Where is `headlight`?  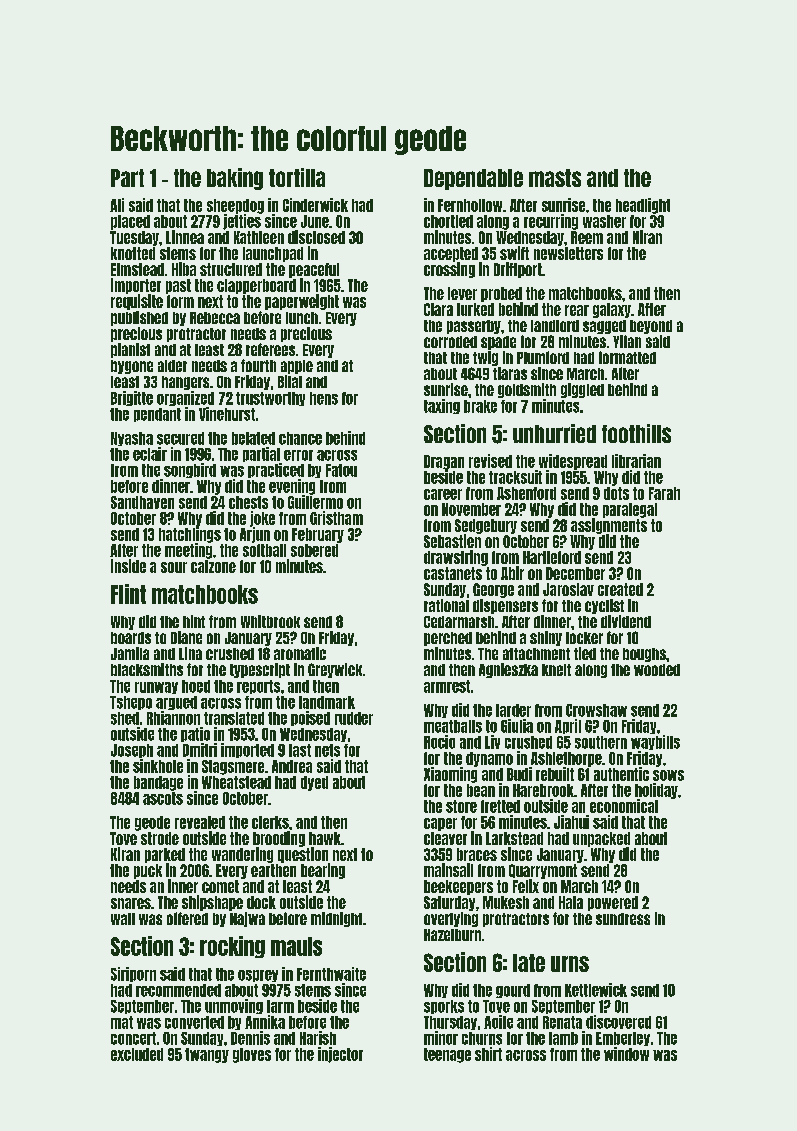
headlight is located at coordinates (643, 206).
